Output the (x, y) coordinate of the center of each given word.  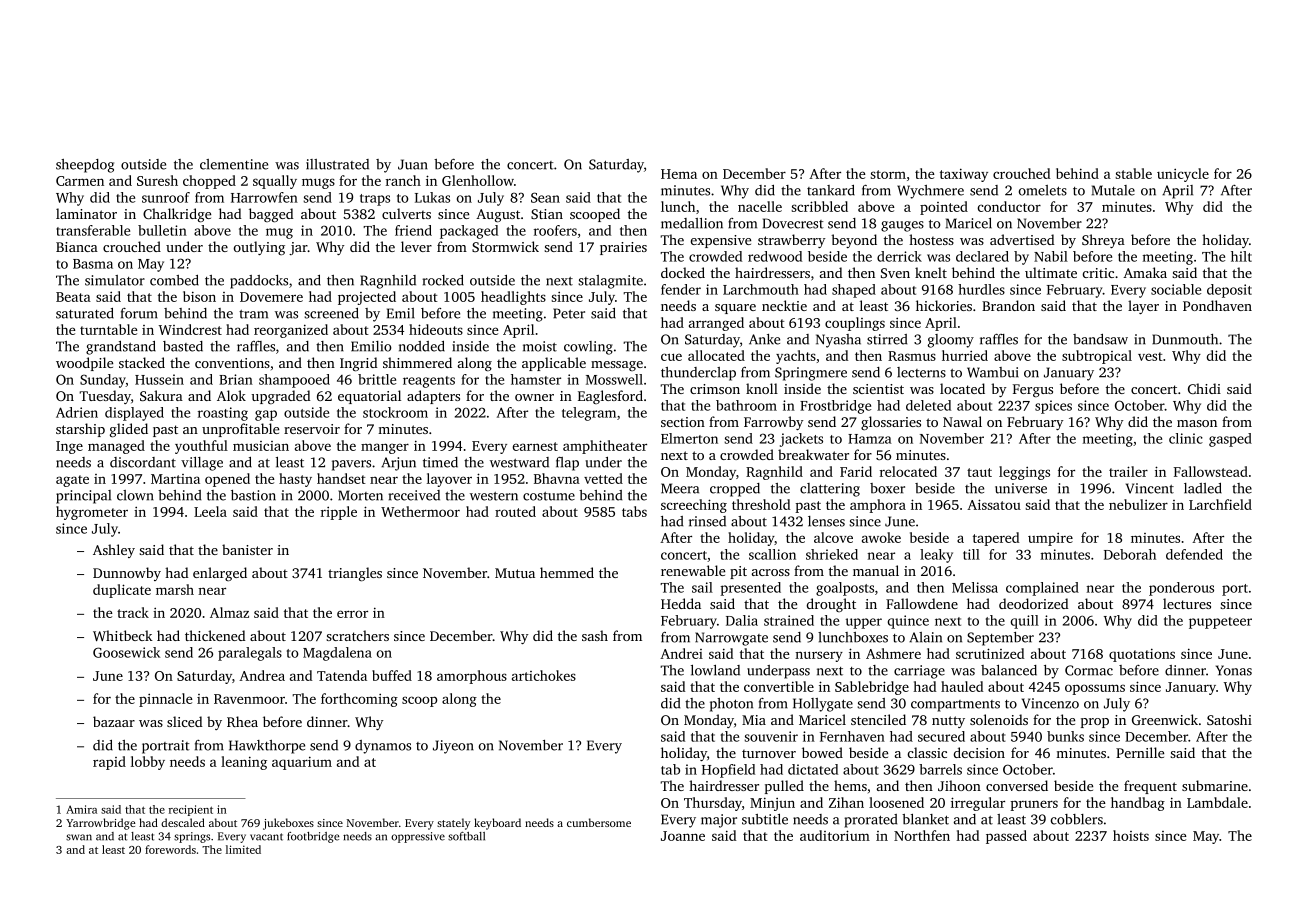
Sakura (161, 395)
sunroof (166, 197)
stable (1133, 173)
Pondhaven (1217, 305)
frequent (1150, 787)
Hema (679, 174)
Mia (754, 720)
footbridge (313, 837)
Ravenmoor (249, 699)
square (735, 309)
